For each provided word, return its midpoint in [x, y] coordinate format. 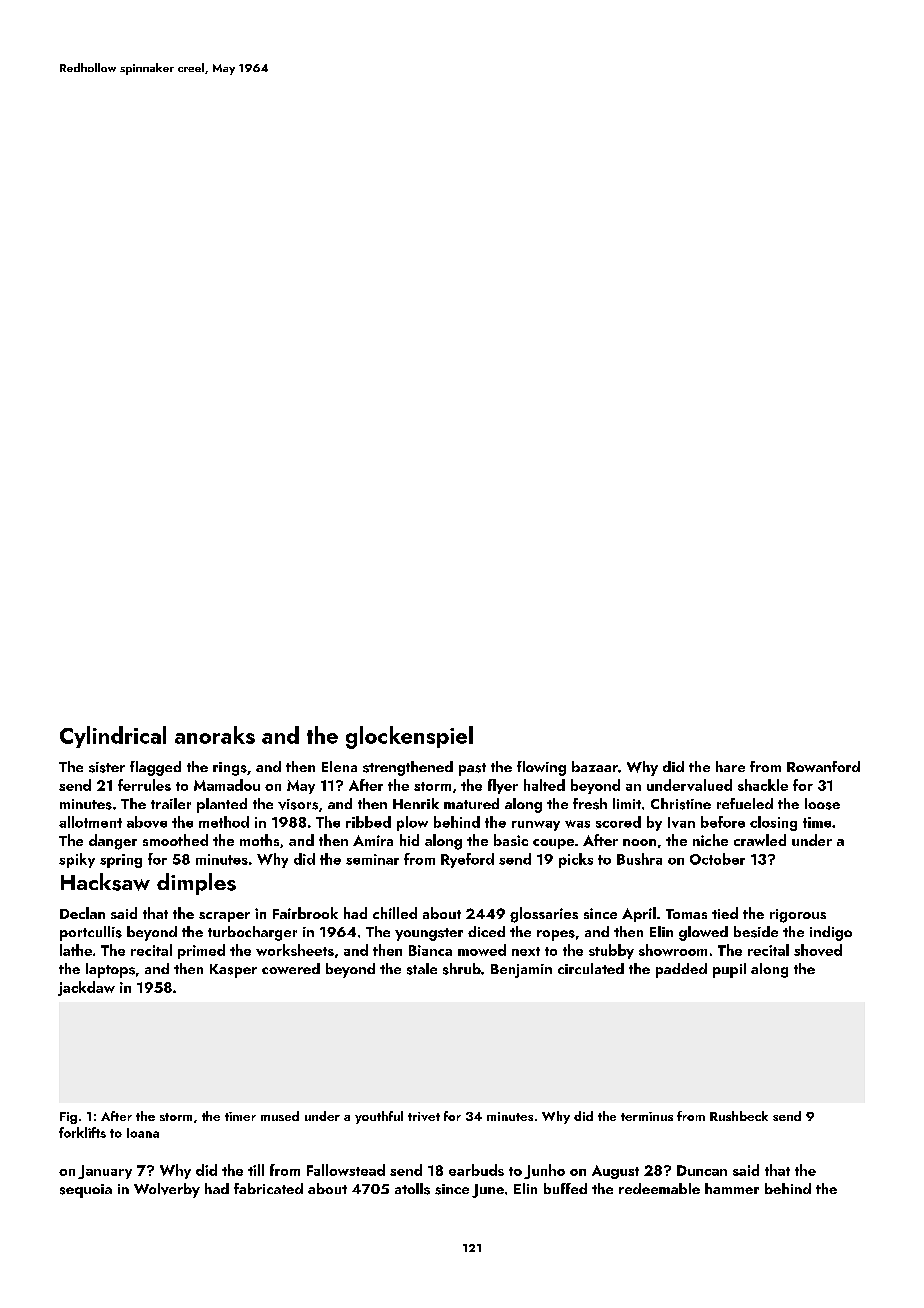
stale [422, 969]
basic [511, 840]
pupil [729, 970]
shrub [462, 969]
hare [730, 766]
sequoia [86, 1191]
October [717, 859]
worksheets [295, 950]
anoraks [215, 735]
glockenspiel [409, 737]
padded [681, 970]
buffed [565, 1188]
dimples [196, 884]
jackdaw [86, 988]
